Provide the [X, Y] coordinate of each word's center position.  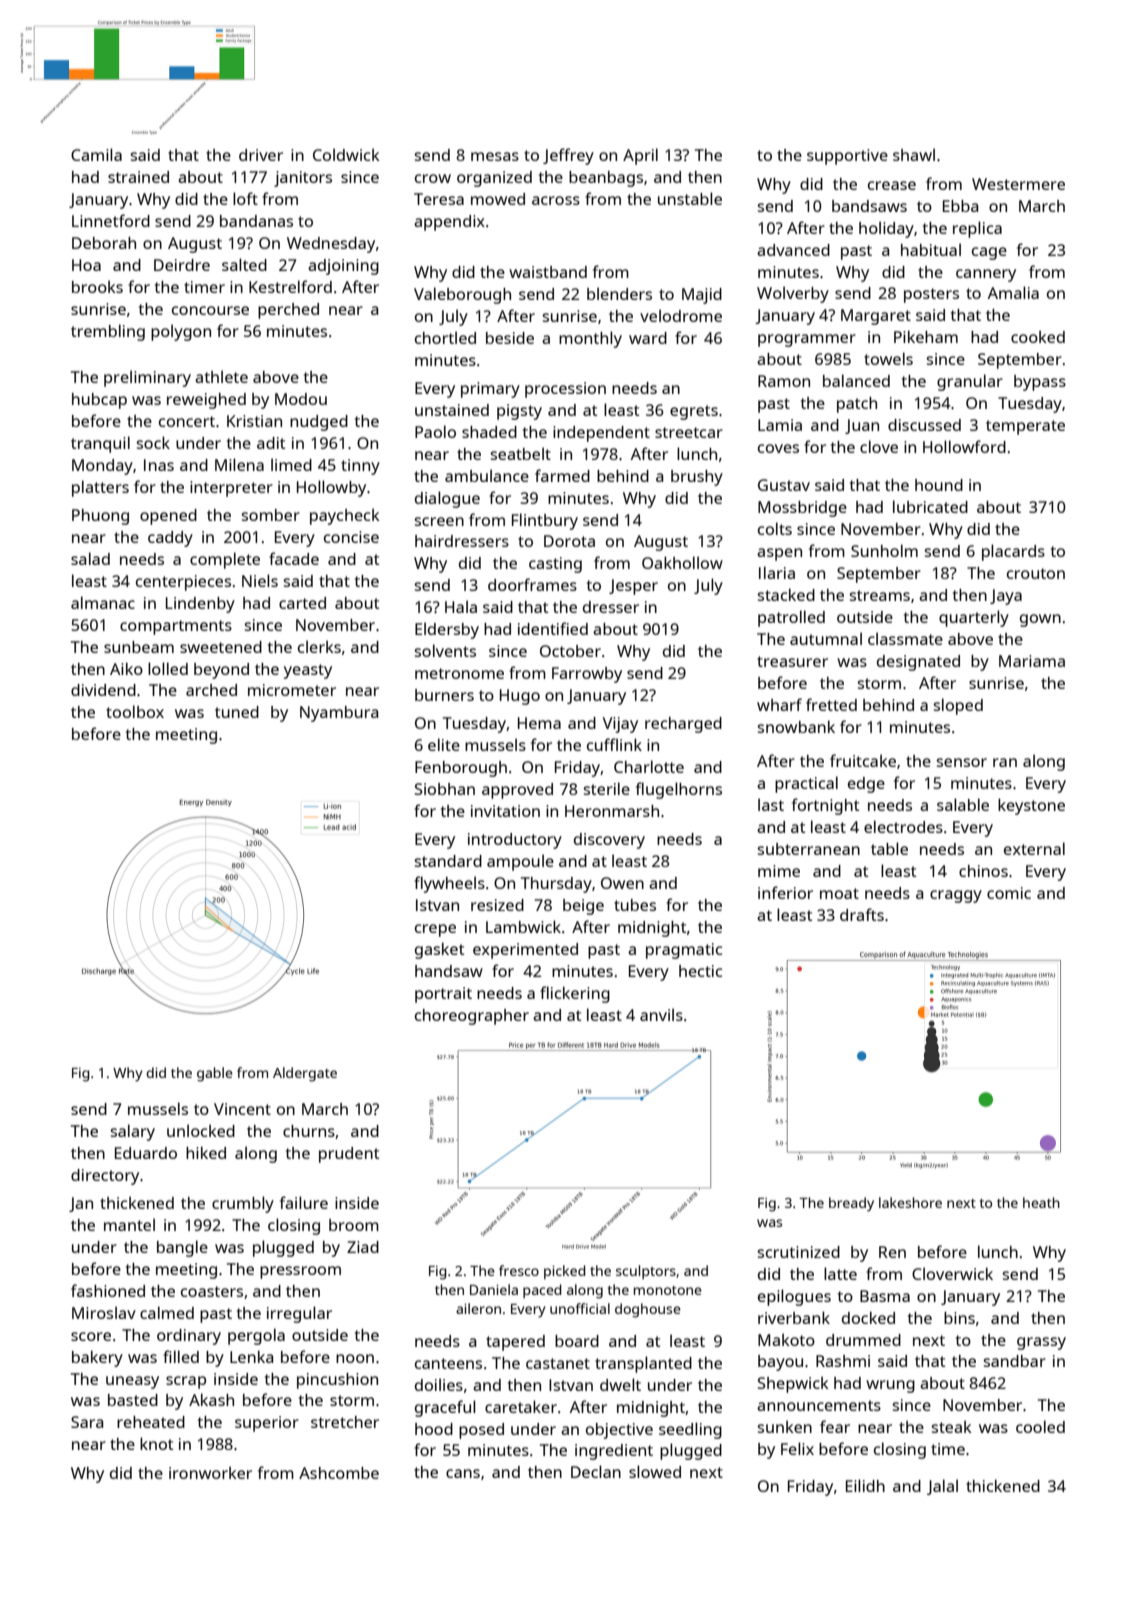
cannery [986, 275]
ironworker [210, 1473]
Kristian [254, 421]
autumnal [826, 638]
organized [494, 179]
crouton [1036, 573]
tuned [237, 712]
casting [555, 565]
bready [851, 1204]
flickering [575, 994]
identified [553, 628]
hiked [206, 1152]
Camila [96, 154]
